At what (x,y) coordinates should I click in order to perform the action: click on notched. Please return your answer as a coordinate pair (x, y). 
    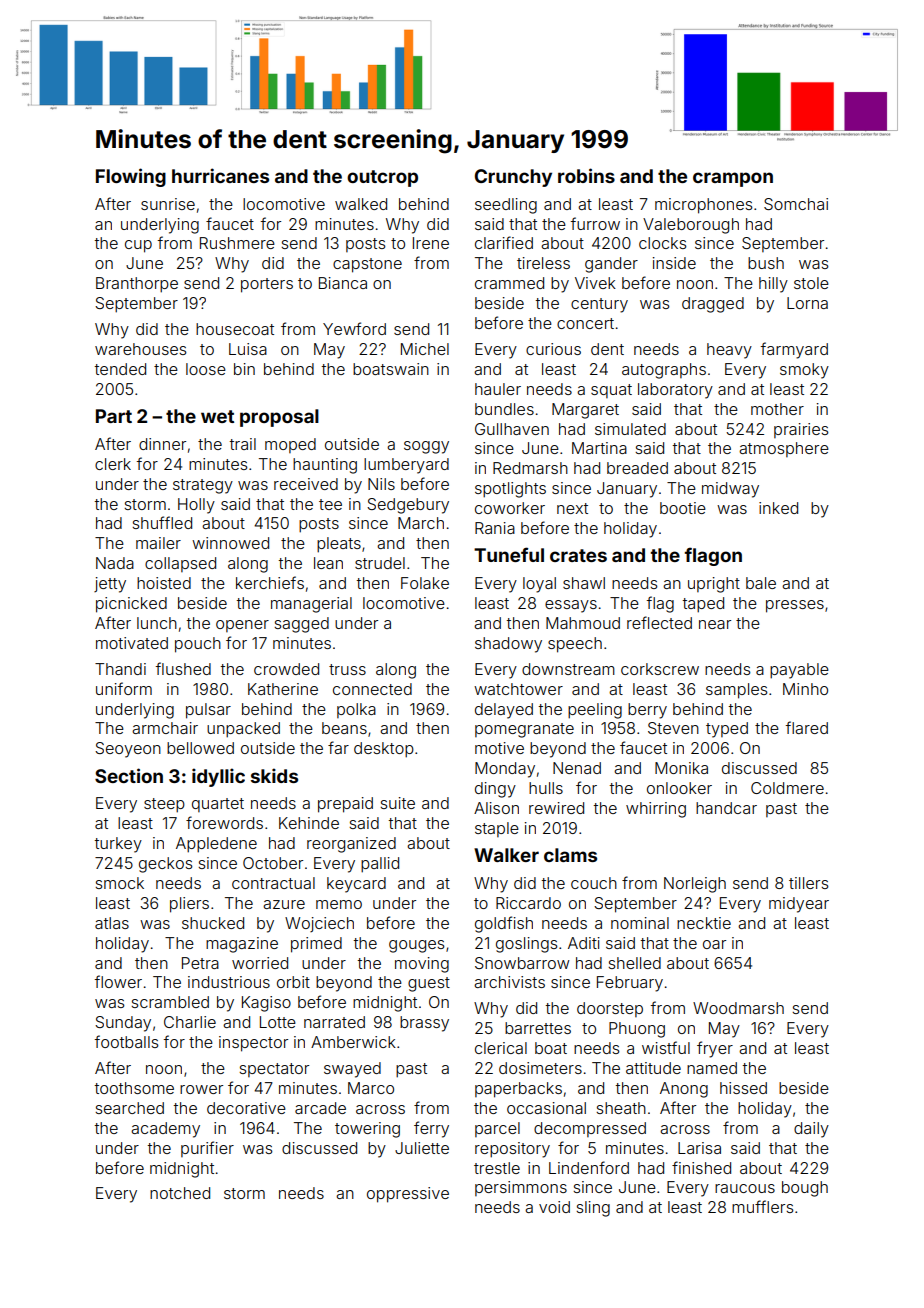
    Looking at the image, I should click on (180, 1193).
